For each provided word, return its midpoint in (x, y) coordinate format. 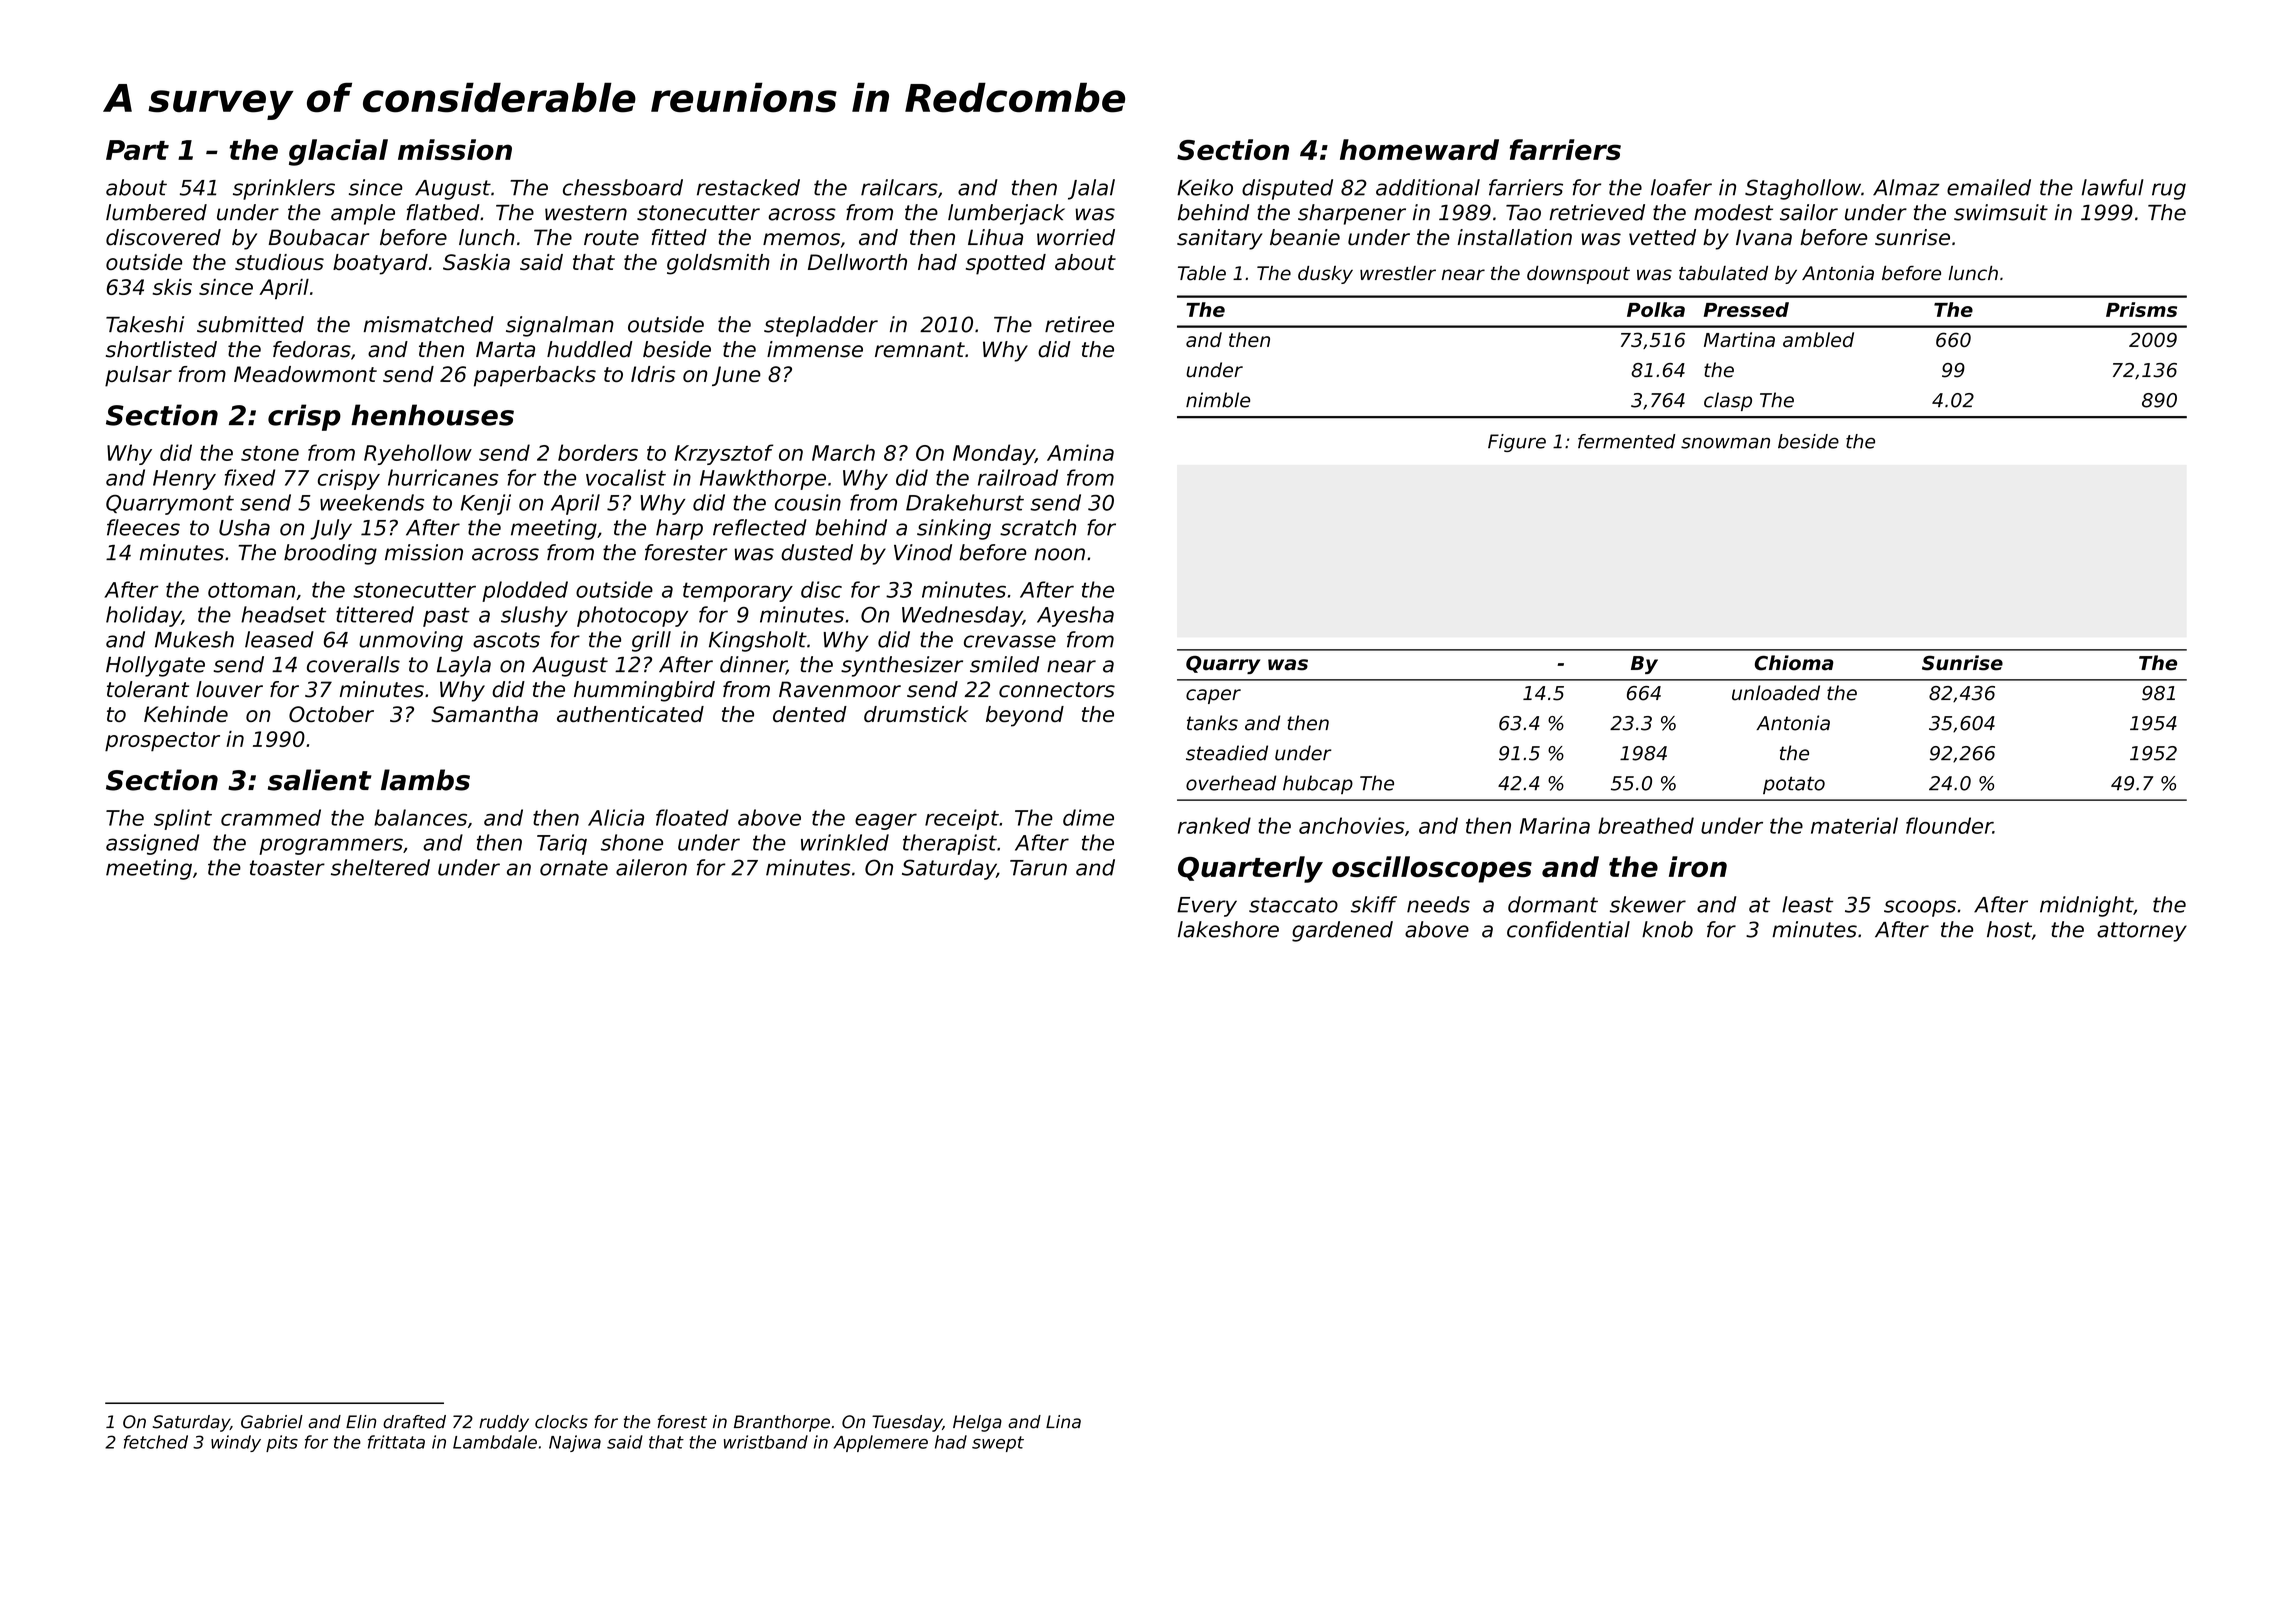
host (2009, 929)
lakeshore (1228, 929)
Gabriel (272, 1422)
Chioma (1794, 663)
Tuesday (907, 1423)
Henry (184, 480)
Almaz (1906, 187)
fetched (156, 1442)
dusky (1325, 275)
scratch (1038, 527)
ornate (574, 868)
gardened (1342, 931)
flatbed (443, 212)
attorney (2142, 932)
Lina (1063, 1422)
